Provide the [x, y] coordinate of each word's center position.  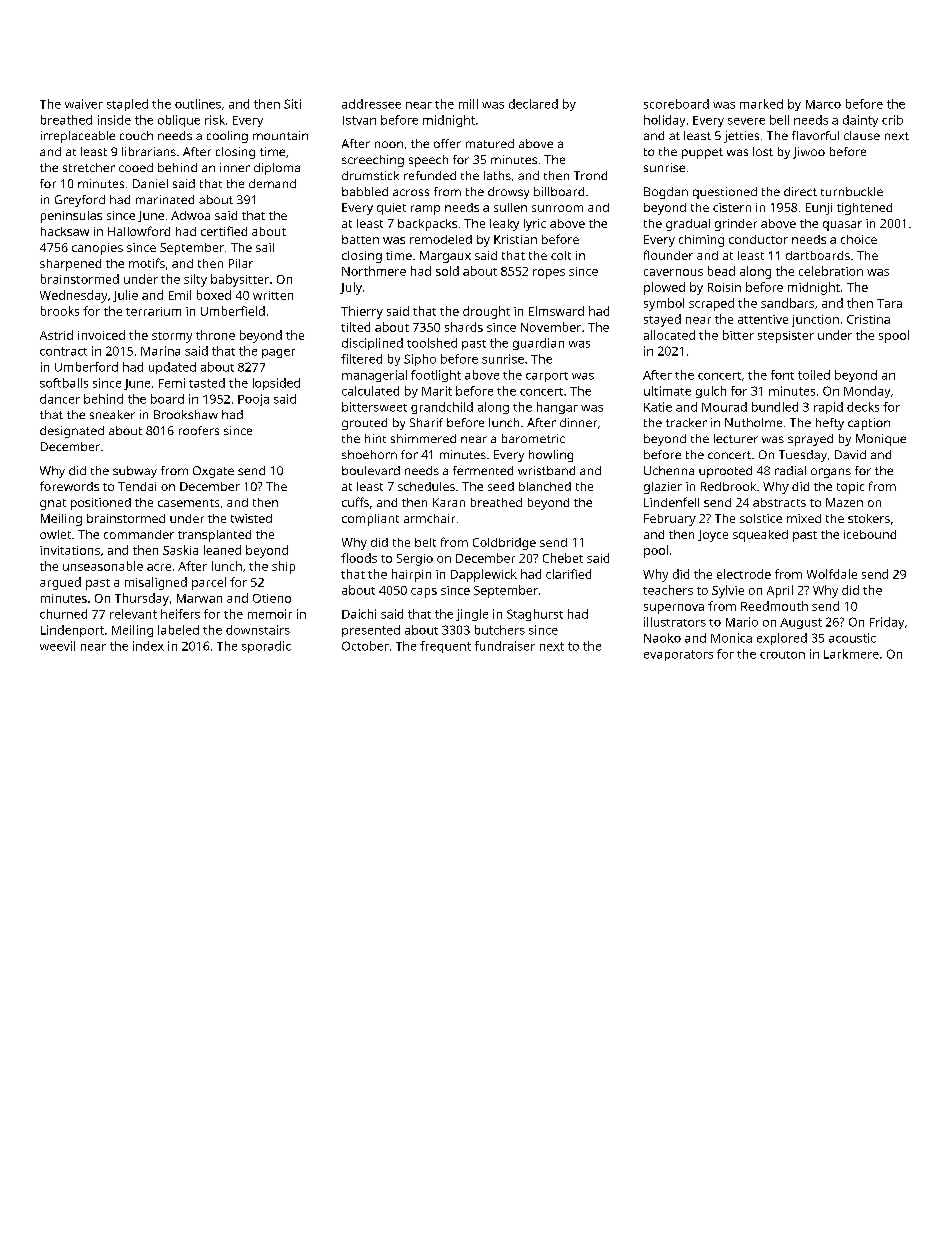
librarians [149, 151]
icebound [870, 534]
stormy [172, 337]
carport [547, 377]
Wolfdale [832, 574]
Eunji [819, 209]
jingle [472, 615]
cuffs [355, 502]
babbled [365, 191]
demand [272, 183]
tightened [864, 209]
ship [283, 567]
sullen [510, 207]
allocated [669, 335]
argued [60, 583]
